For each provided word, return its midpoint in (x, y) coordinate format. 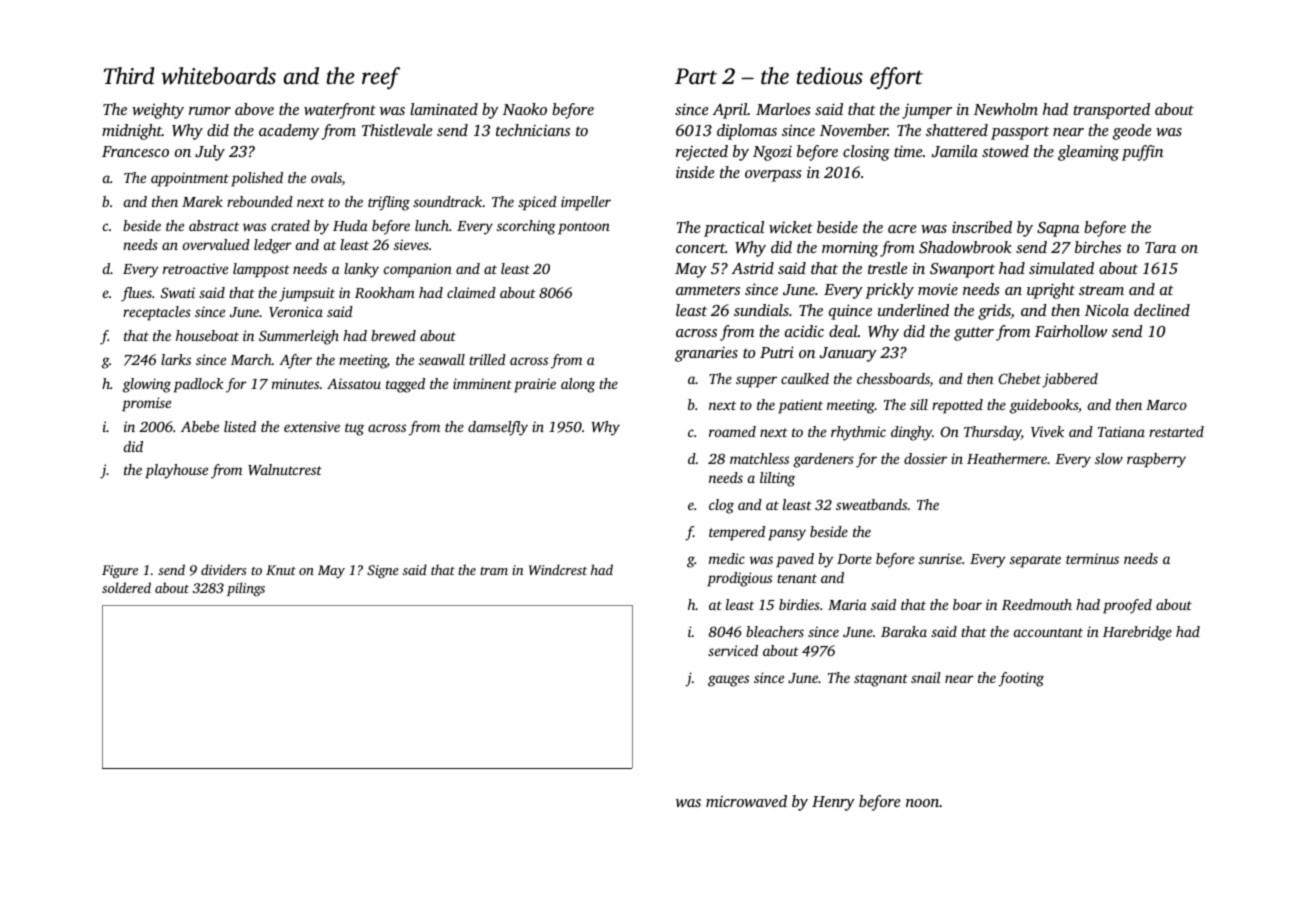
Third (129, 75)
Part (696, 76)
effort (896, 78)
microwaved (746, 801)
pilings (246, 589)
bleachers (775, 631)
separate (1035, 561)
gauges (728, 681)
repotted (957, 406)
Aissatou (354, 383)
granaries (706, 354)
